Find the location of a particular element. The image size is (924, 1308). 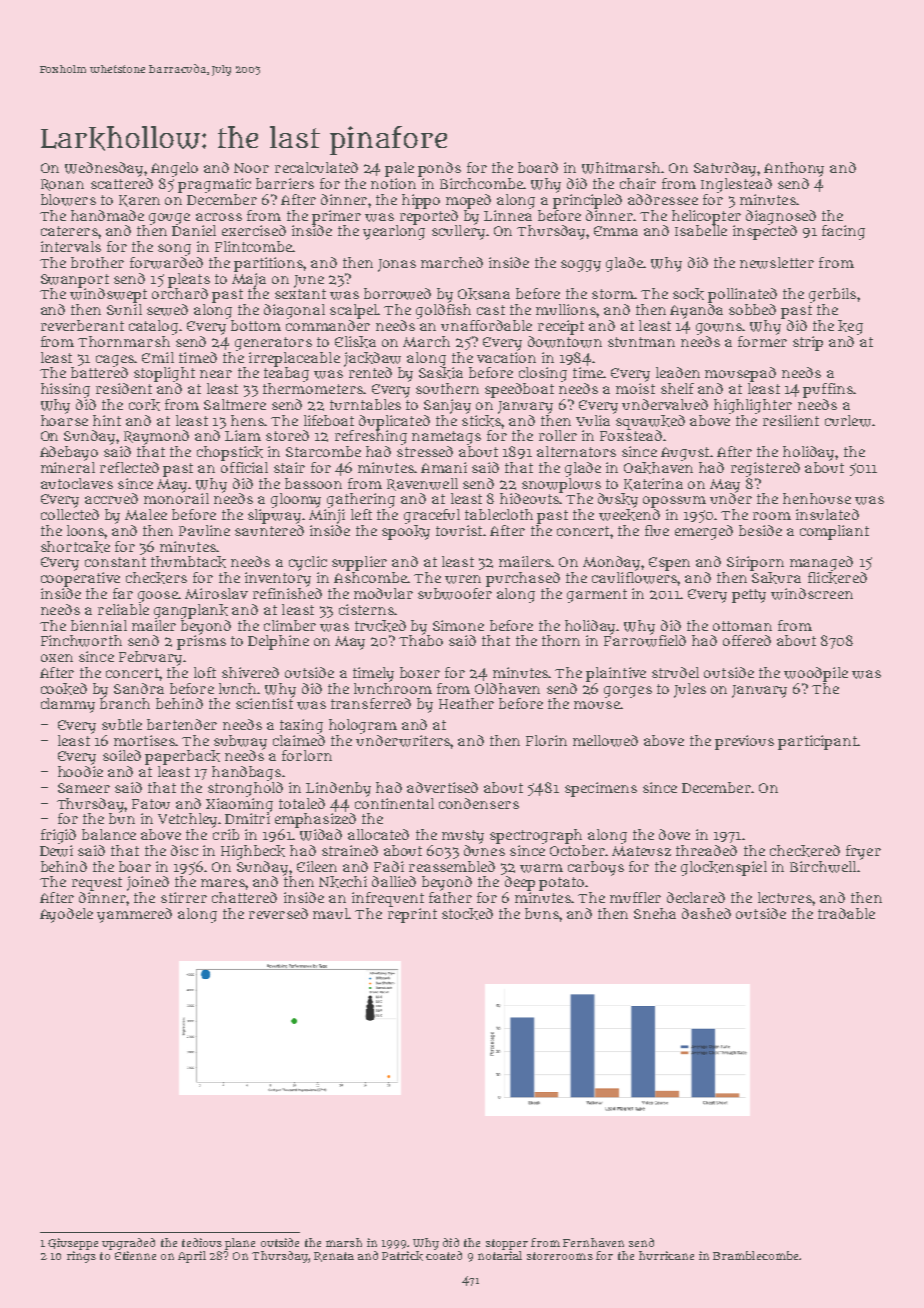

constant is located at coordinates (115, 562).
